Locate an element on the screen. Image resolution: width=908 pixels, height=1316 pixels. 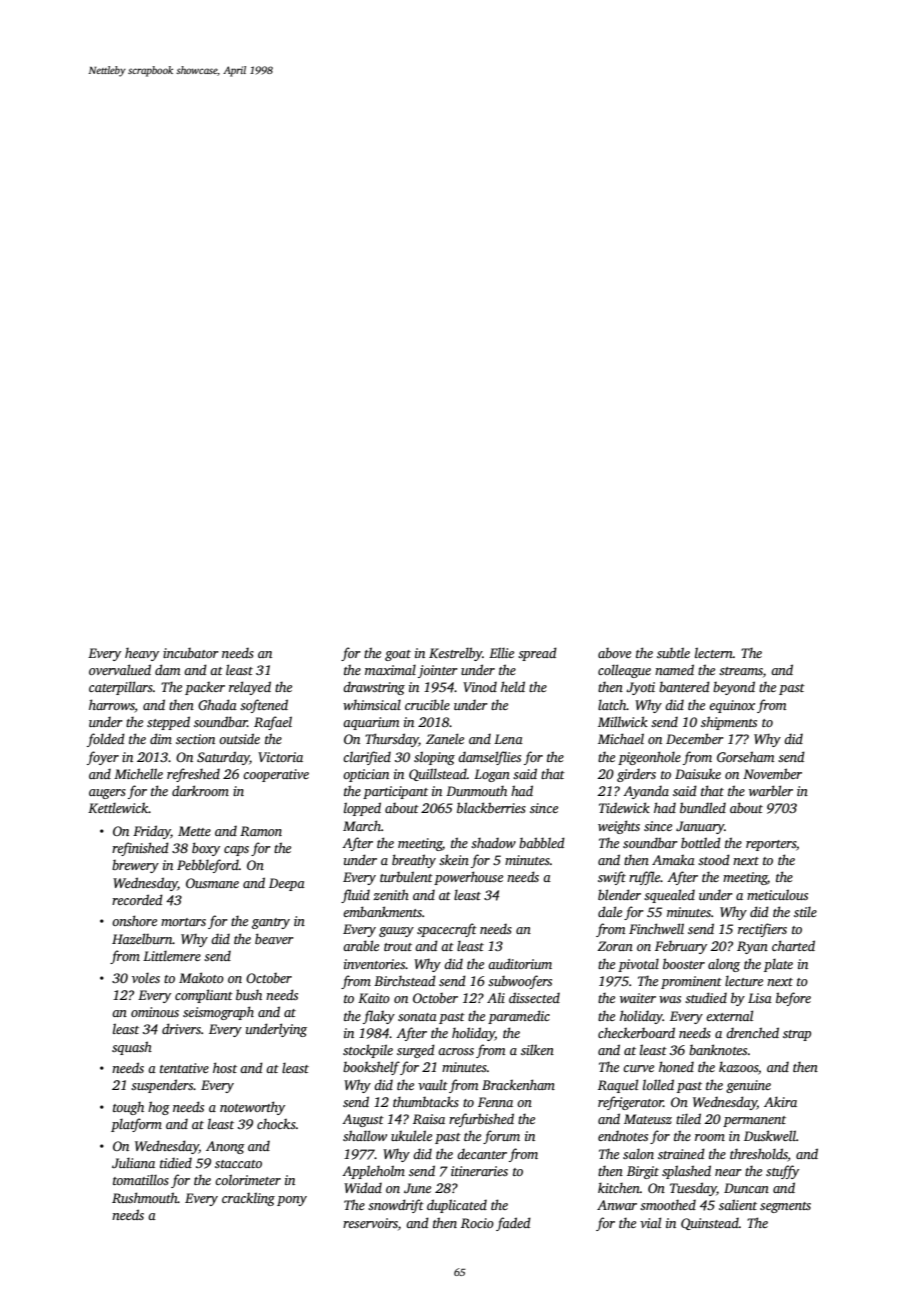
seismograph is located at coordinates (218, 1013).
